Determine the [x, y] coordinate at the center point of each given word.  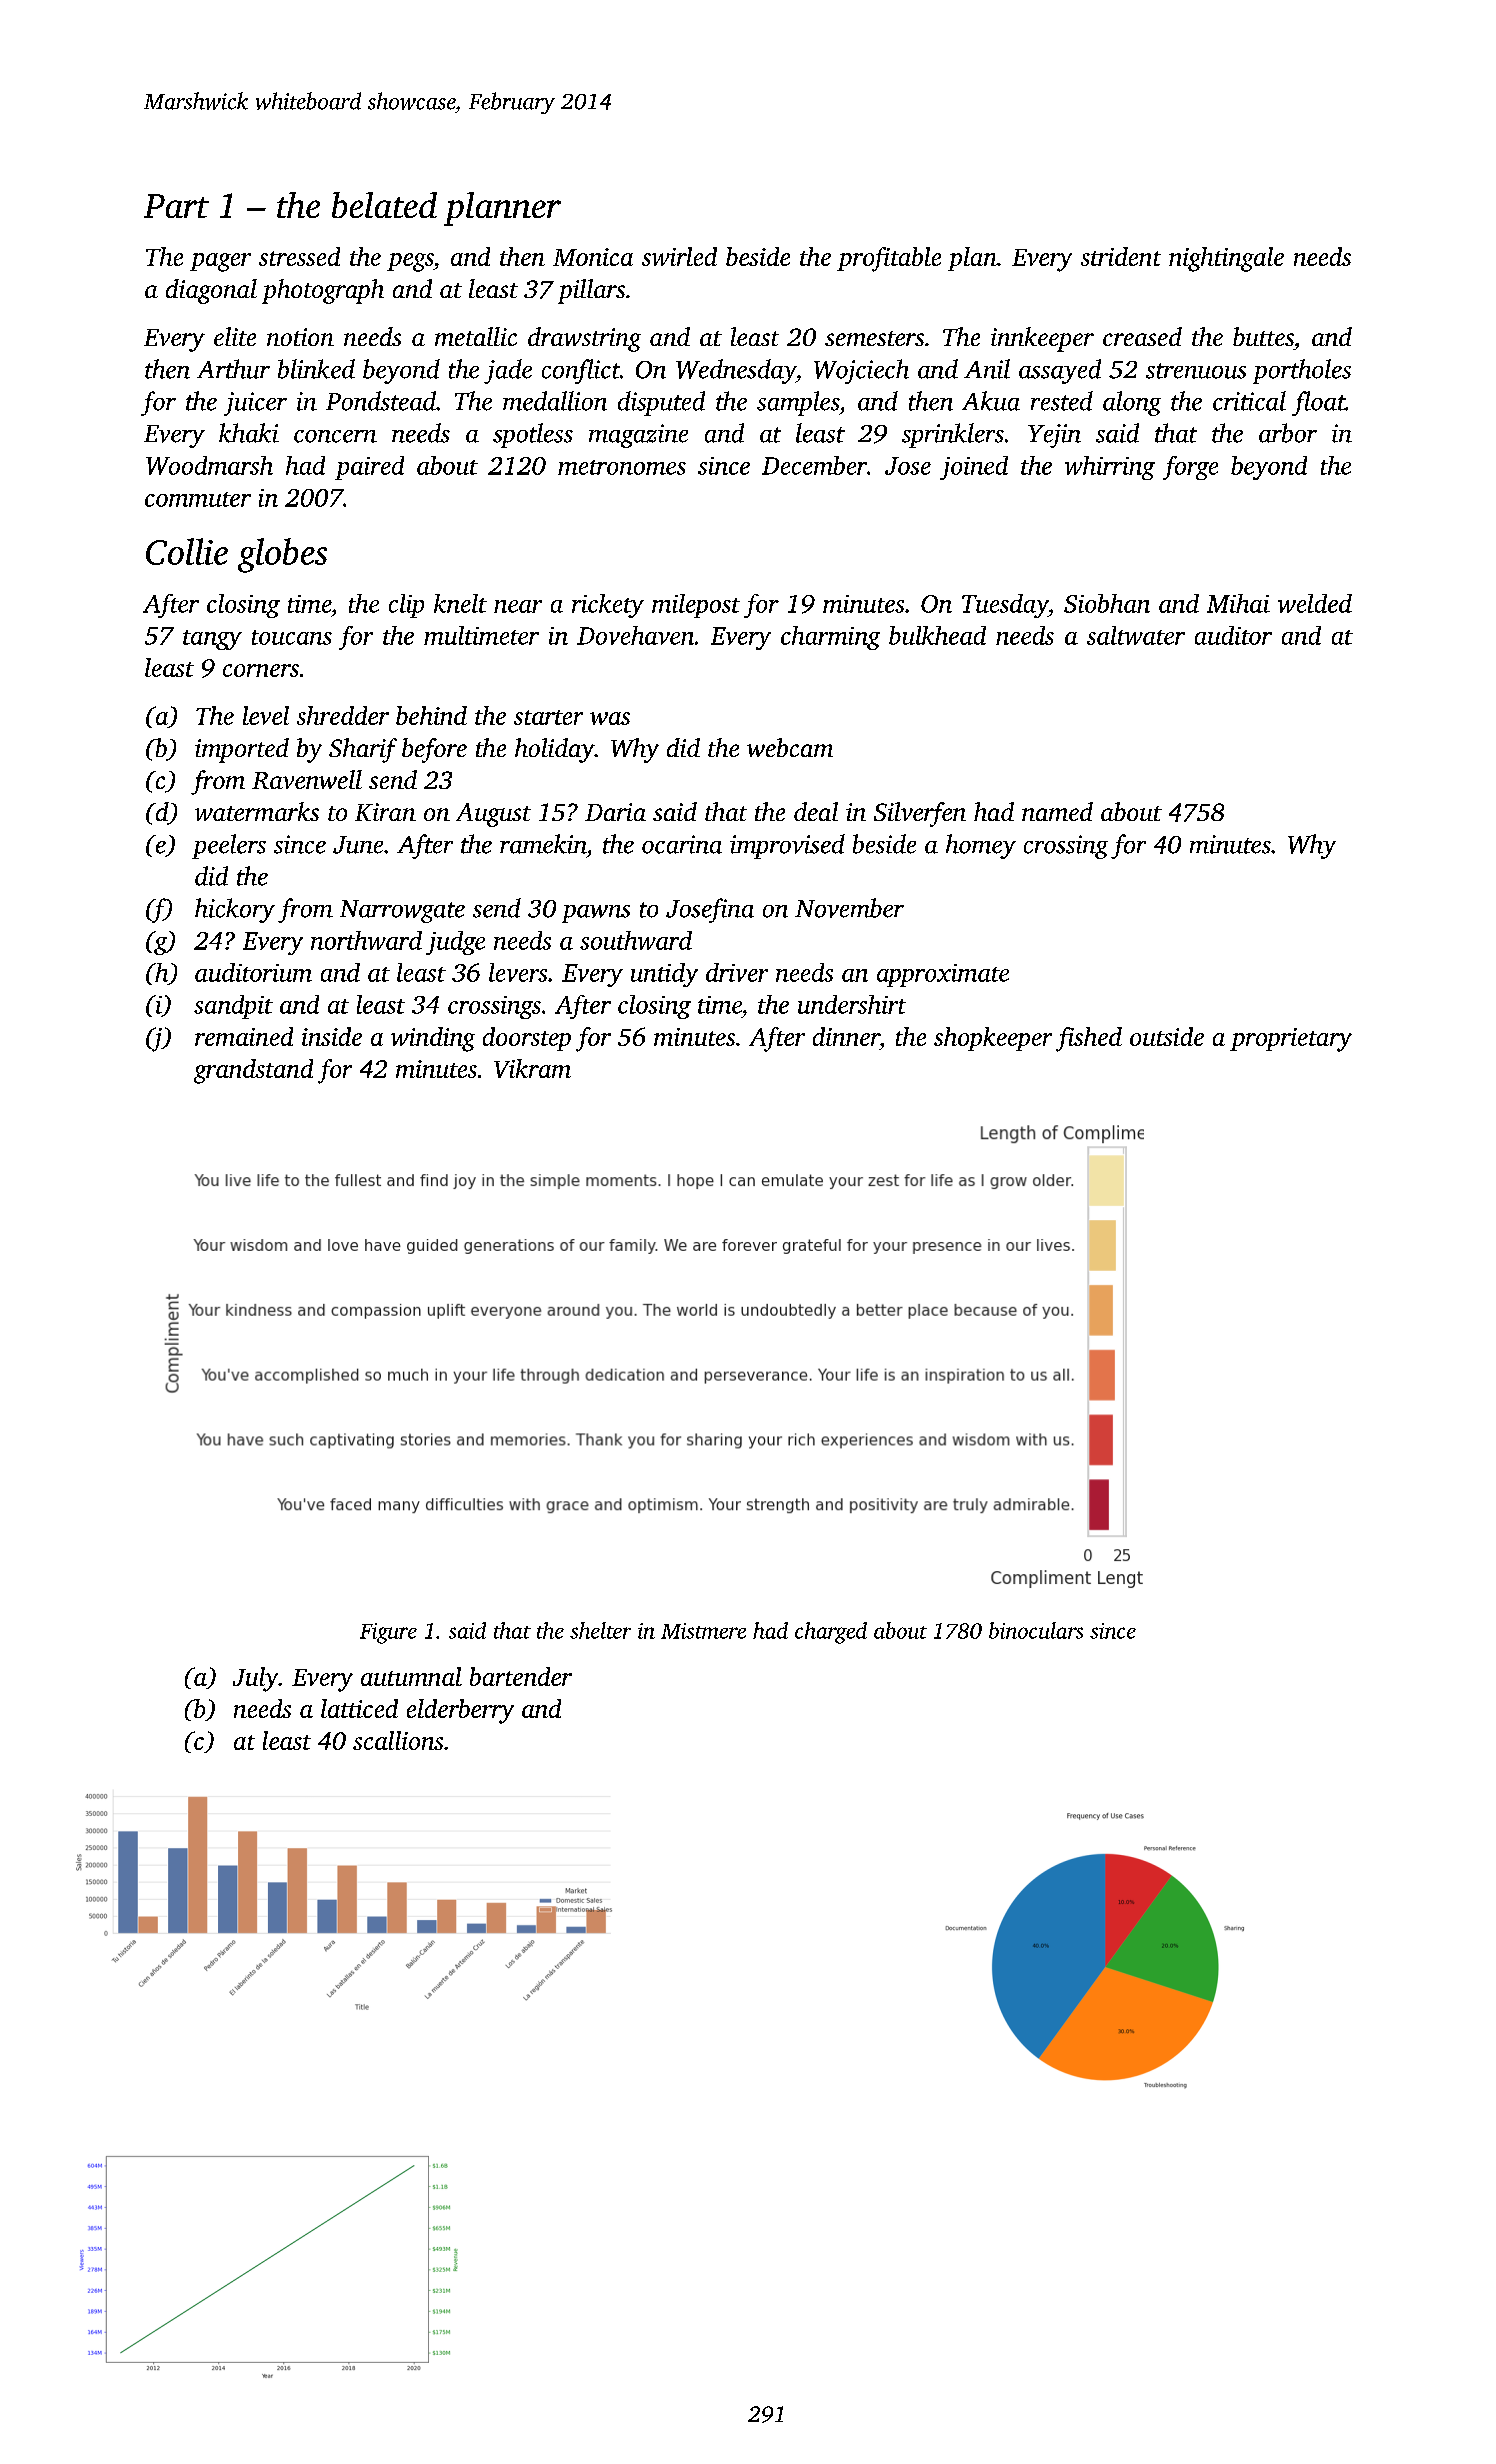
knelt [460, 603]
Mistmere [703, 1631]
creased [1142, 336]
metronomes [622, 467]
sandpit [233, 1007]
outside [1167, 1036]
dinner [846, 1036]
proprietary [1291, 1040]
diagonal [211, 291]
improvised [787, 846]
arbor [1288, 433]
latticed [359, 1708]
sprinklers [953, 435]
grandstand [253, 1071]
